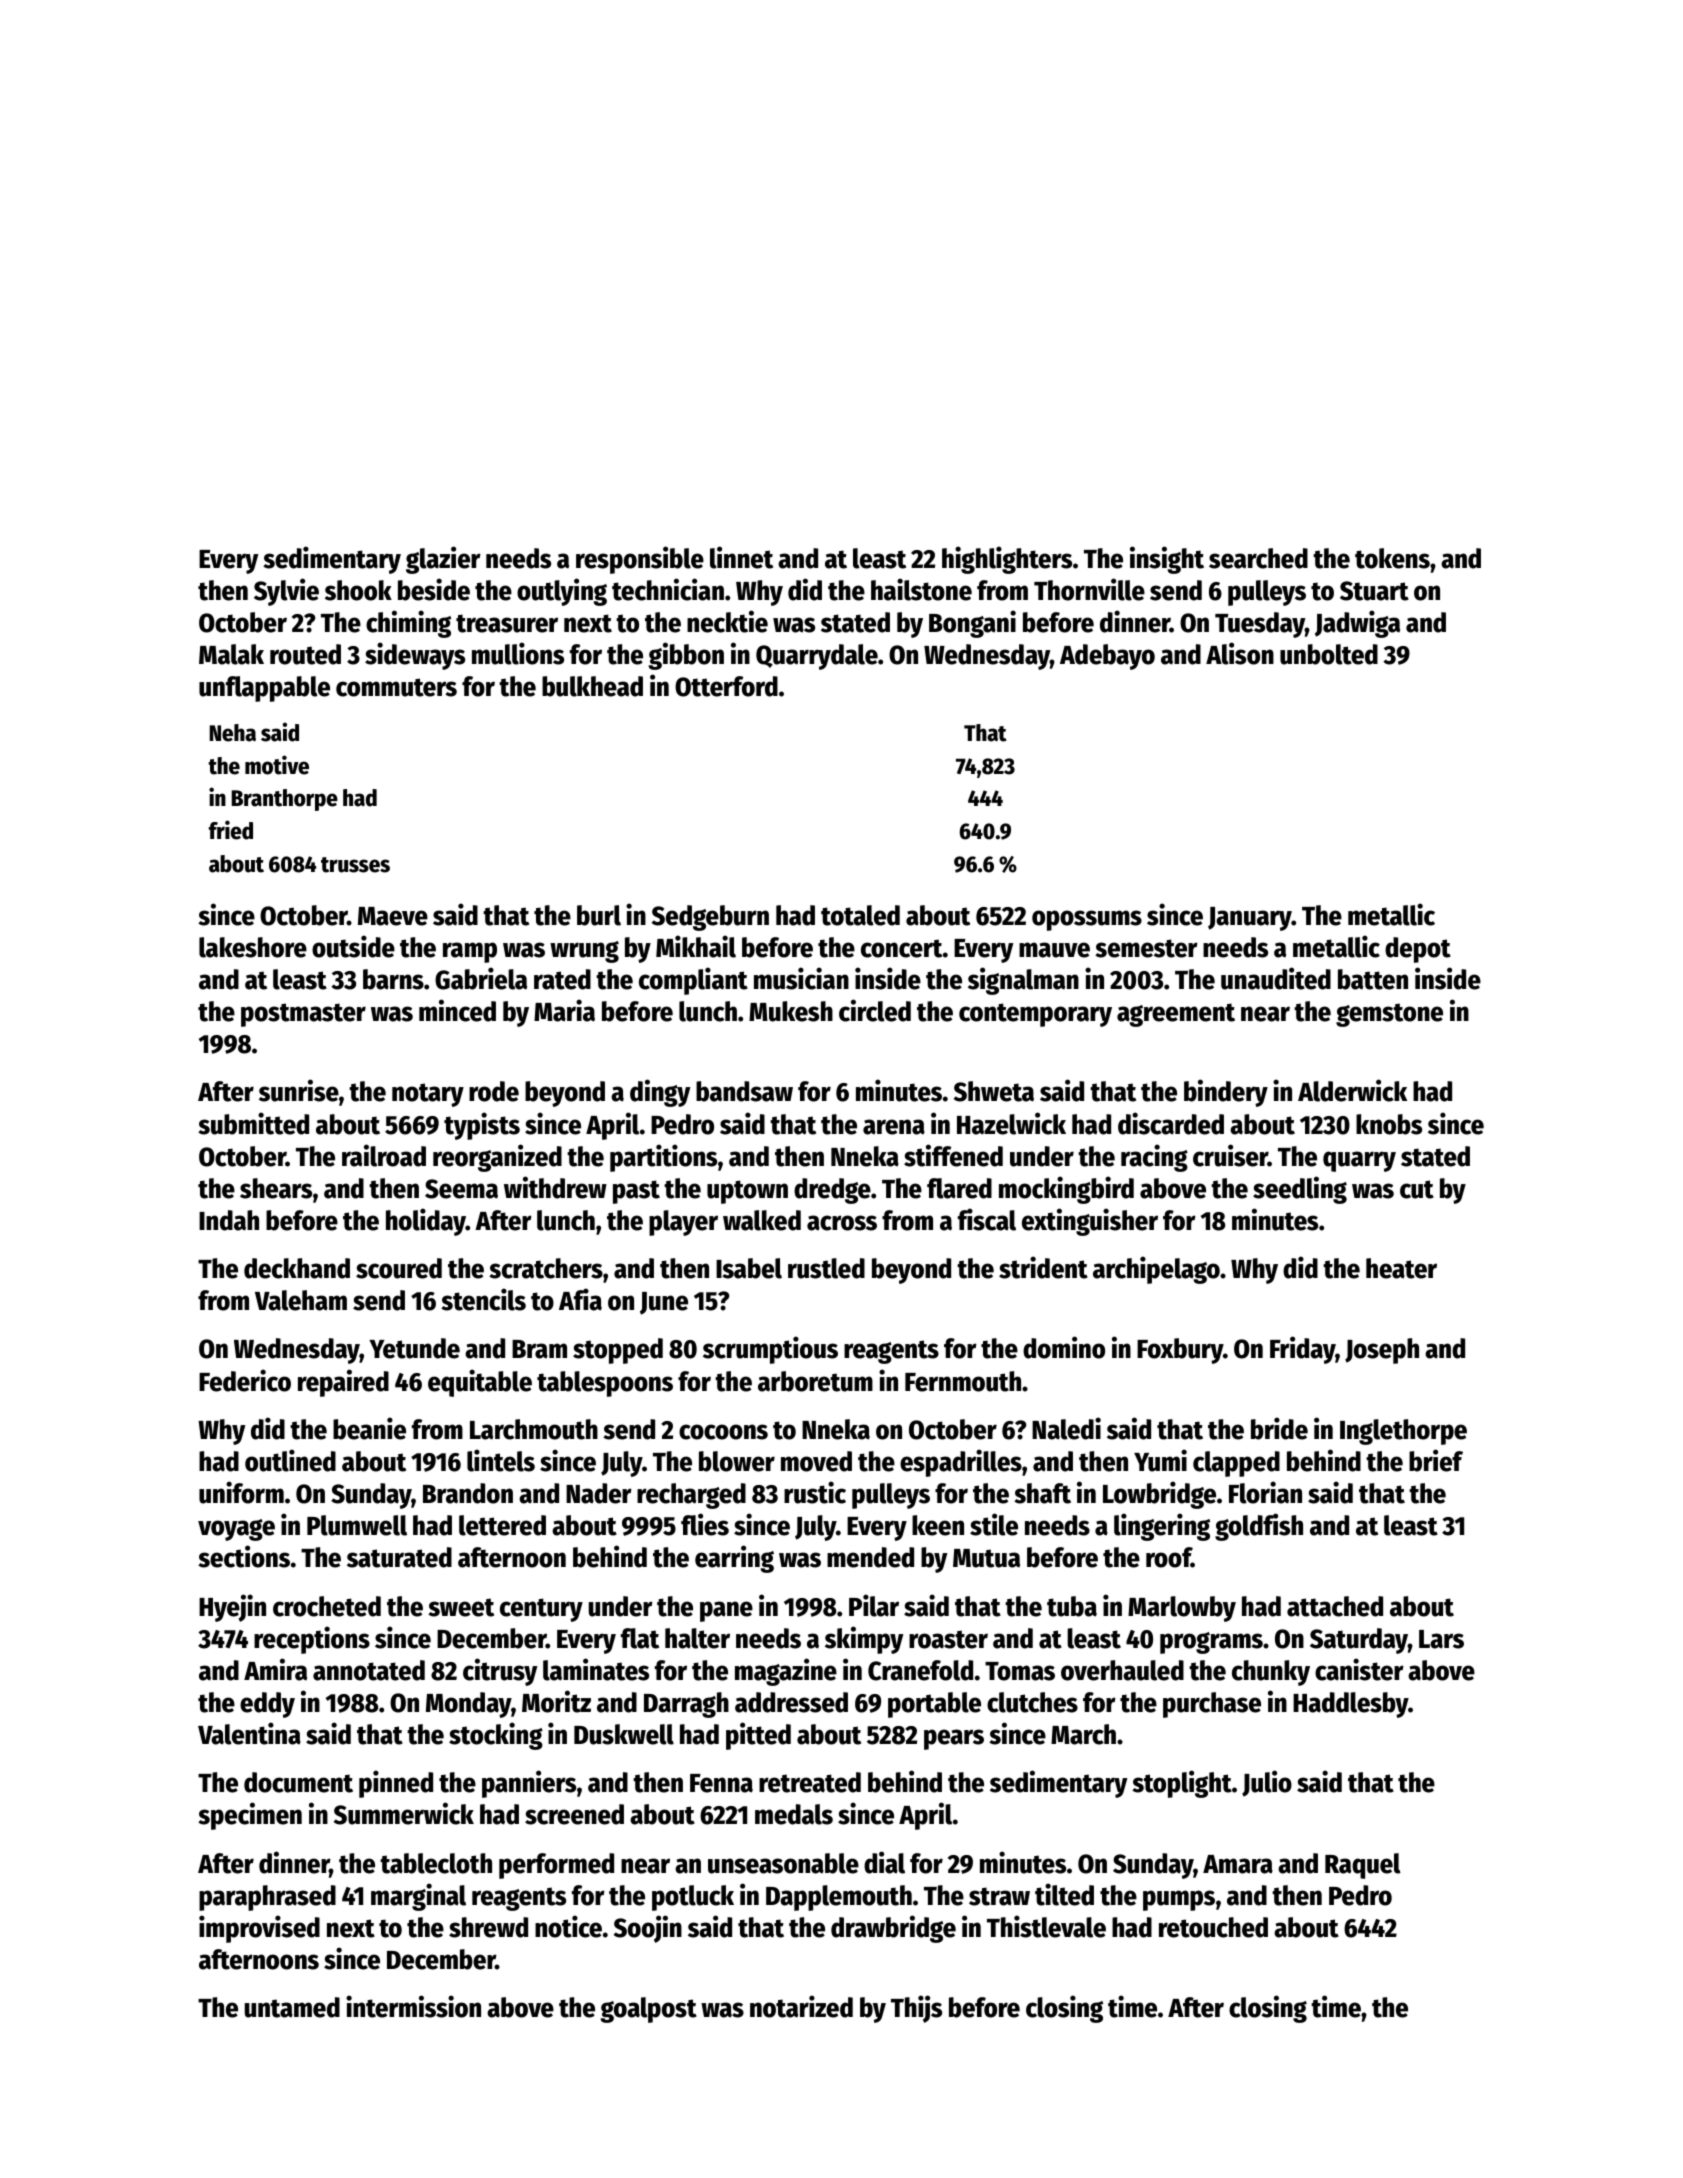 The width and height of the screenshot is (1683, 2178). What do you see at coordinates (404, 1813) in the screenshot?
I see `Summerwick` at bounding box center [404, 1813].
